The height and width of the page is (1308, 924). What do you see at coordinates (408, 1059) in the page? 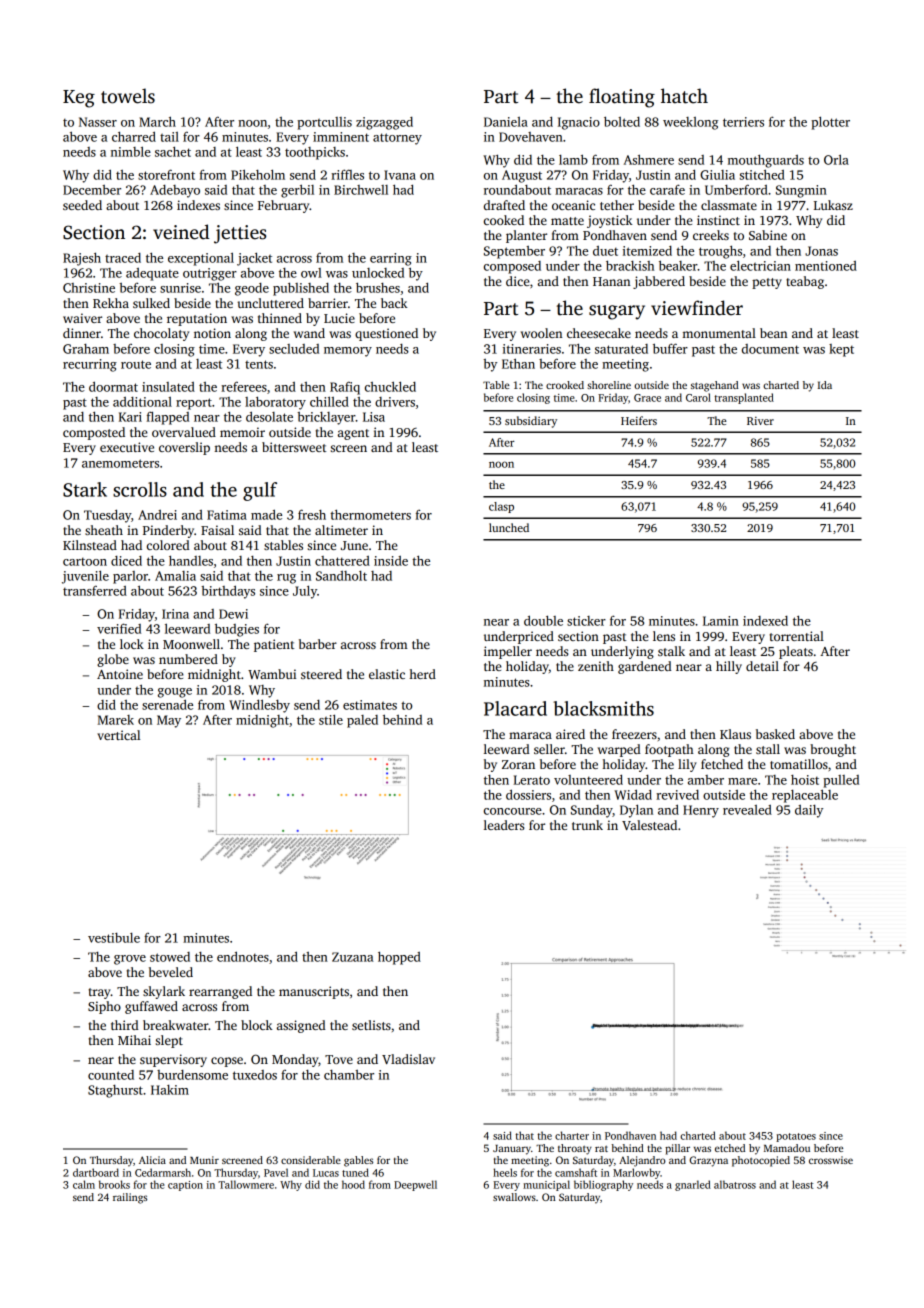
I see `Vladislav` at bounding box center [408, 1059].
